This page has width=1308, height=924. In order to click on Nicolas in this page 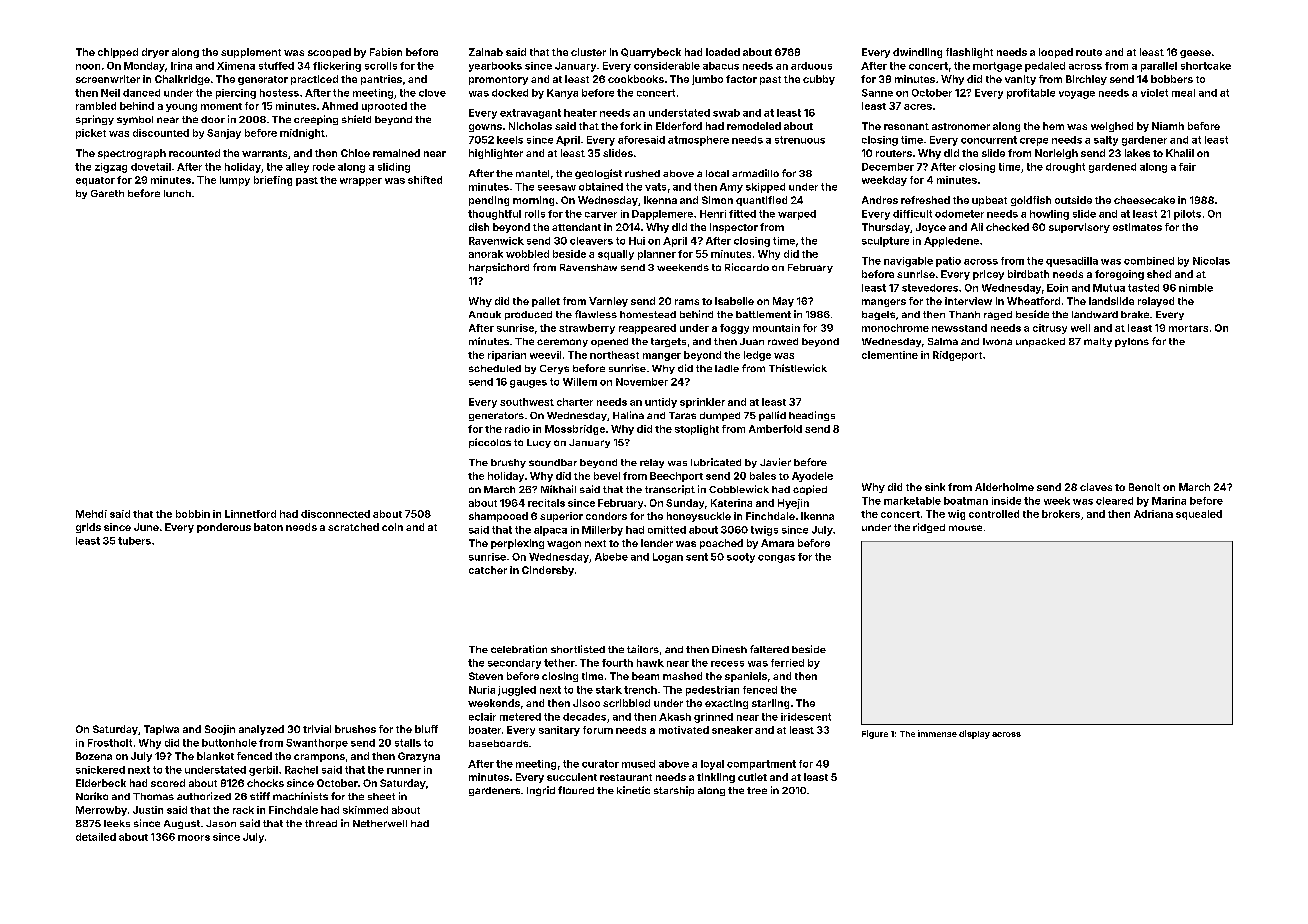, I will do `click(1211, 261)`.
